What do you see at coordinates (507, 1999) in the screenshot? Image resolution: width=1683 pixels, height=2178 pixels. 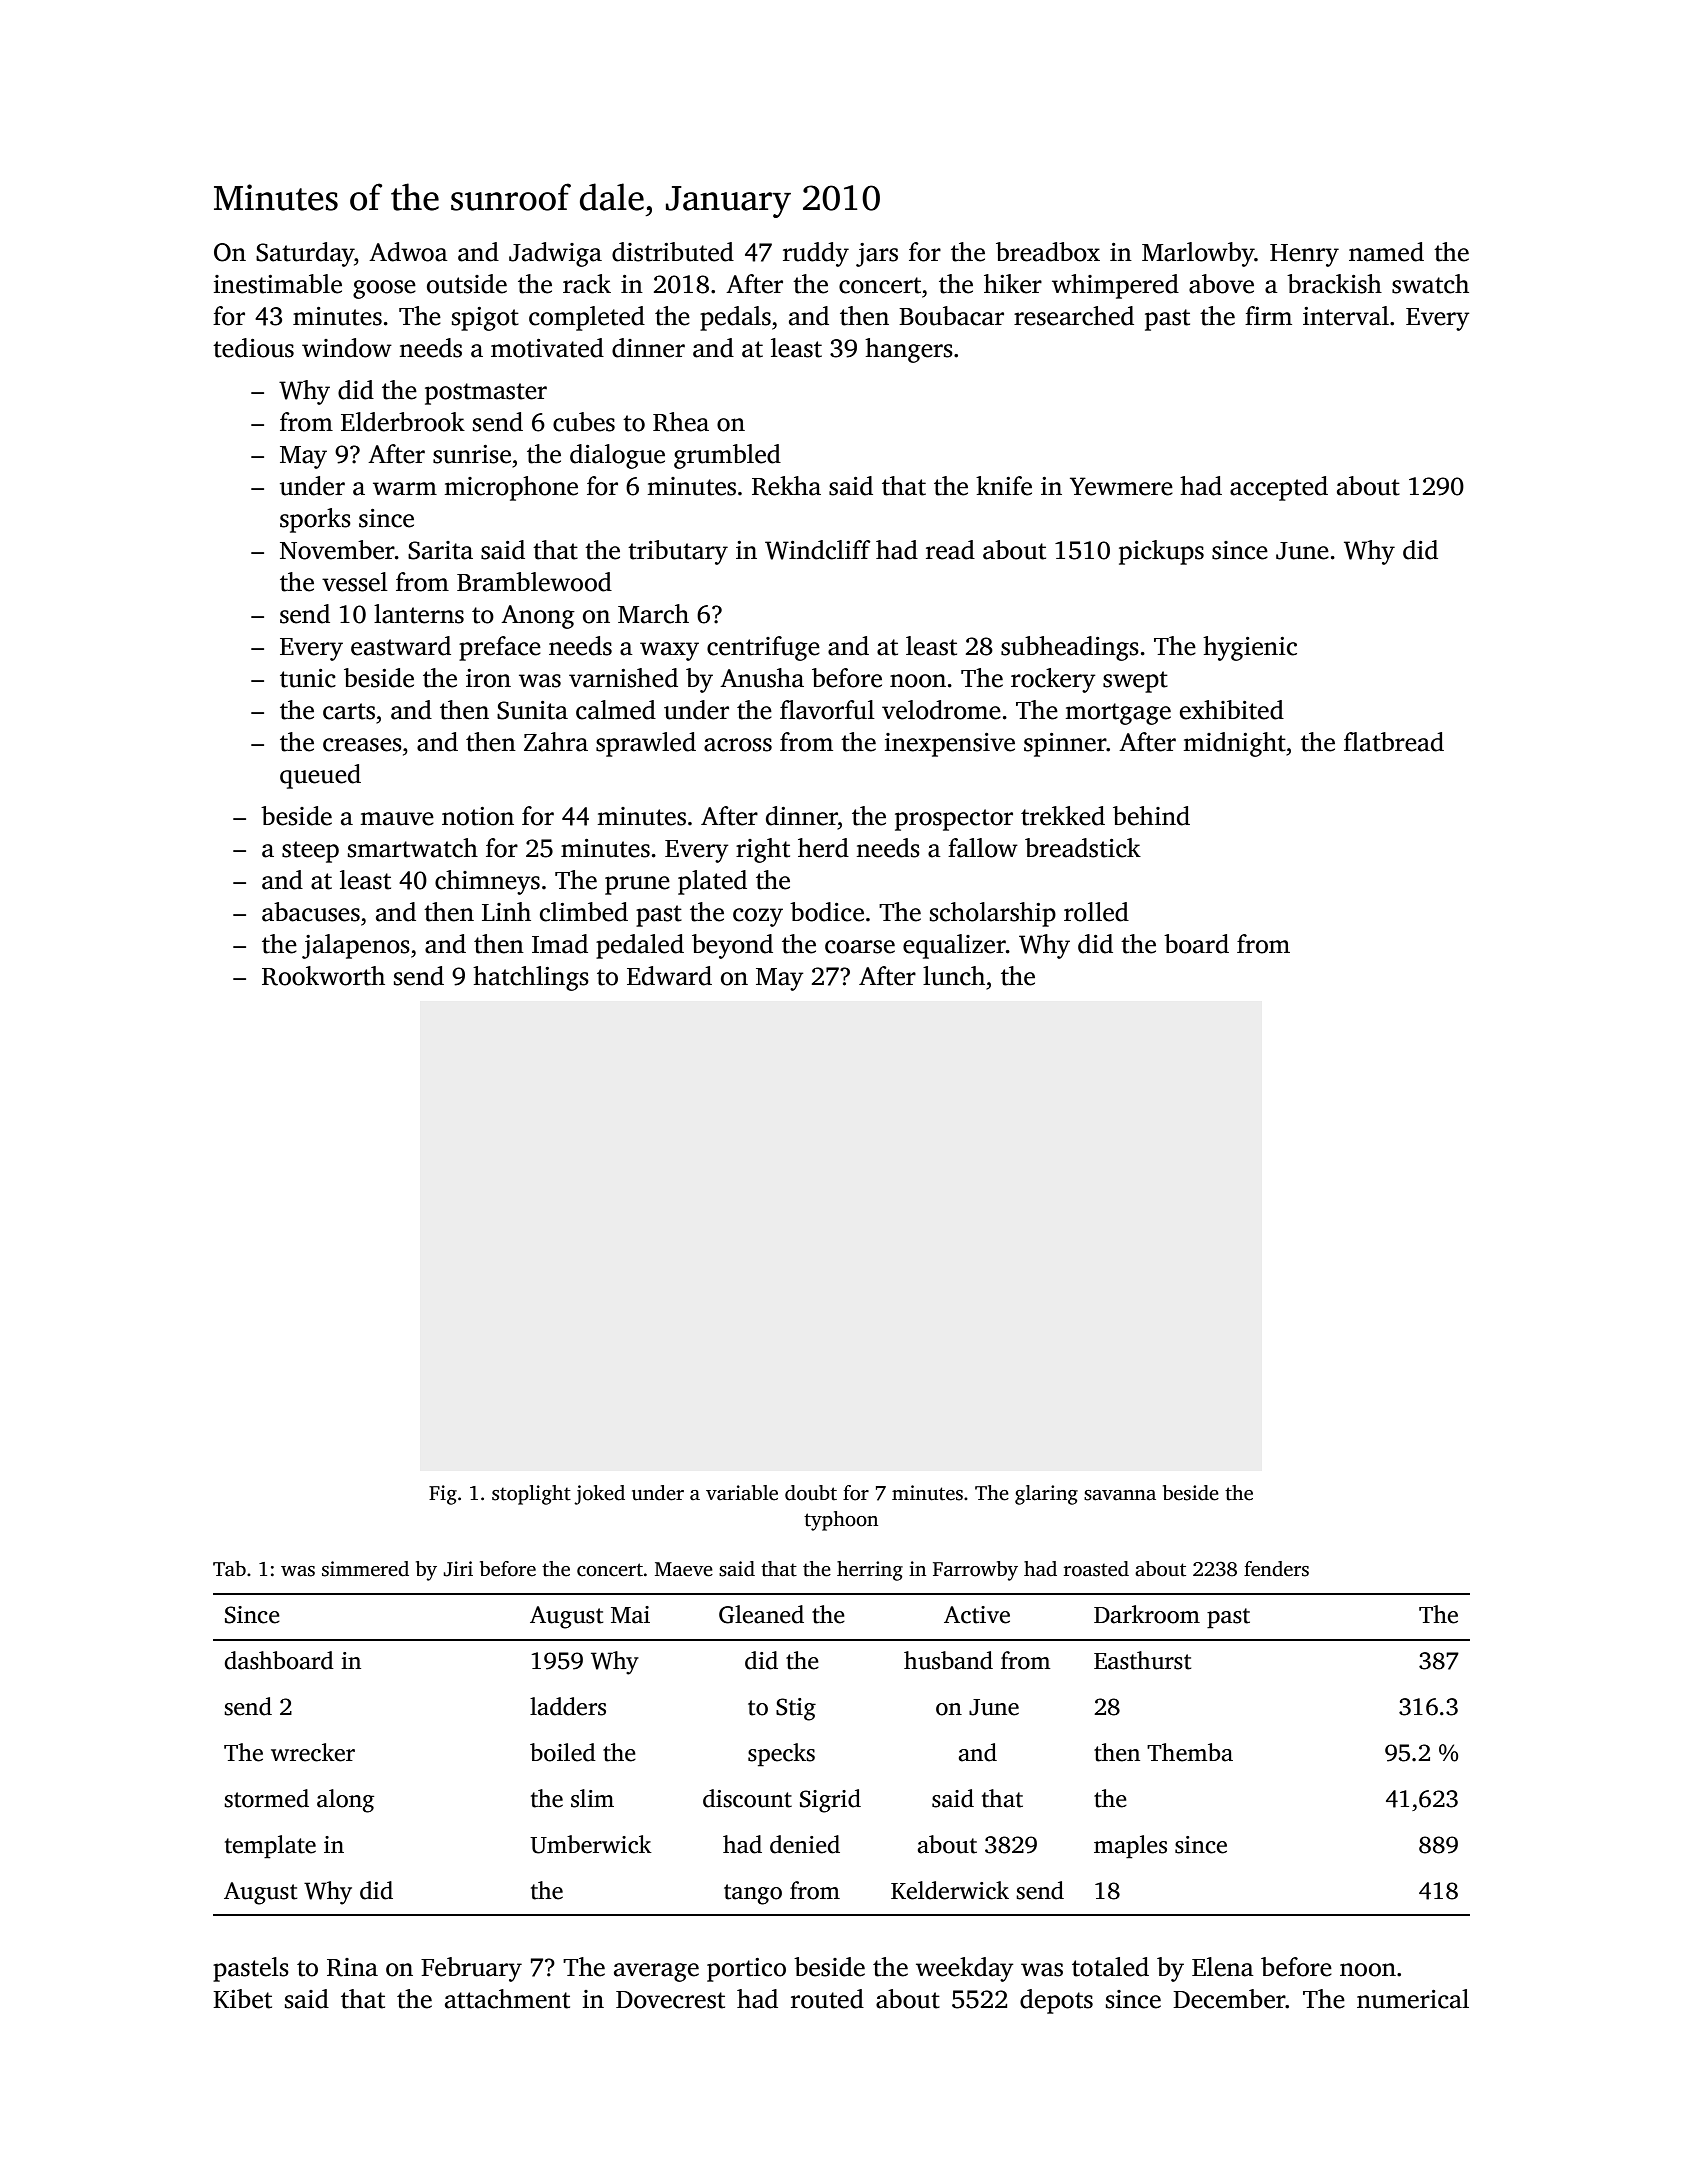 I see `attachment` at bounding box center [507, 1999].
